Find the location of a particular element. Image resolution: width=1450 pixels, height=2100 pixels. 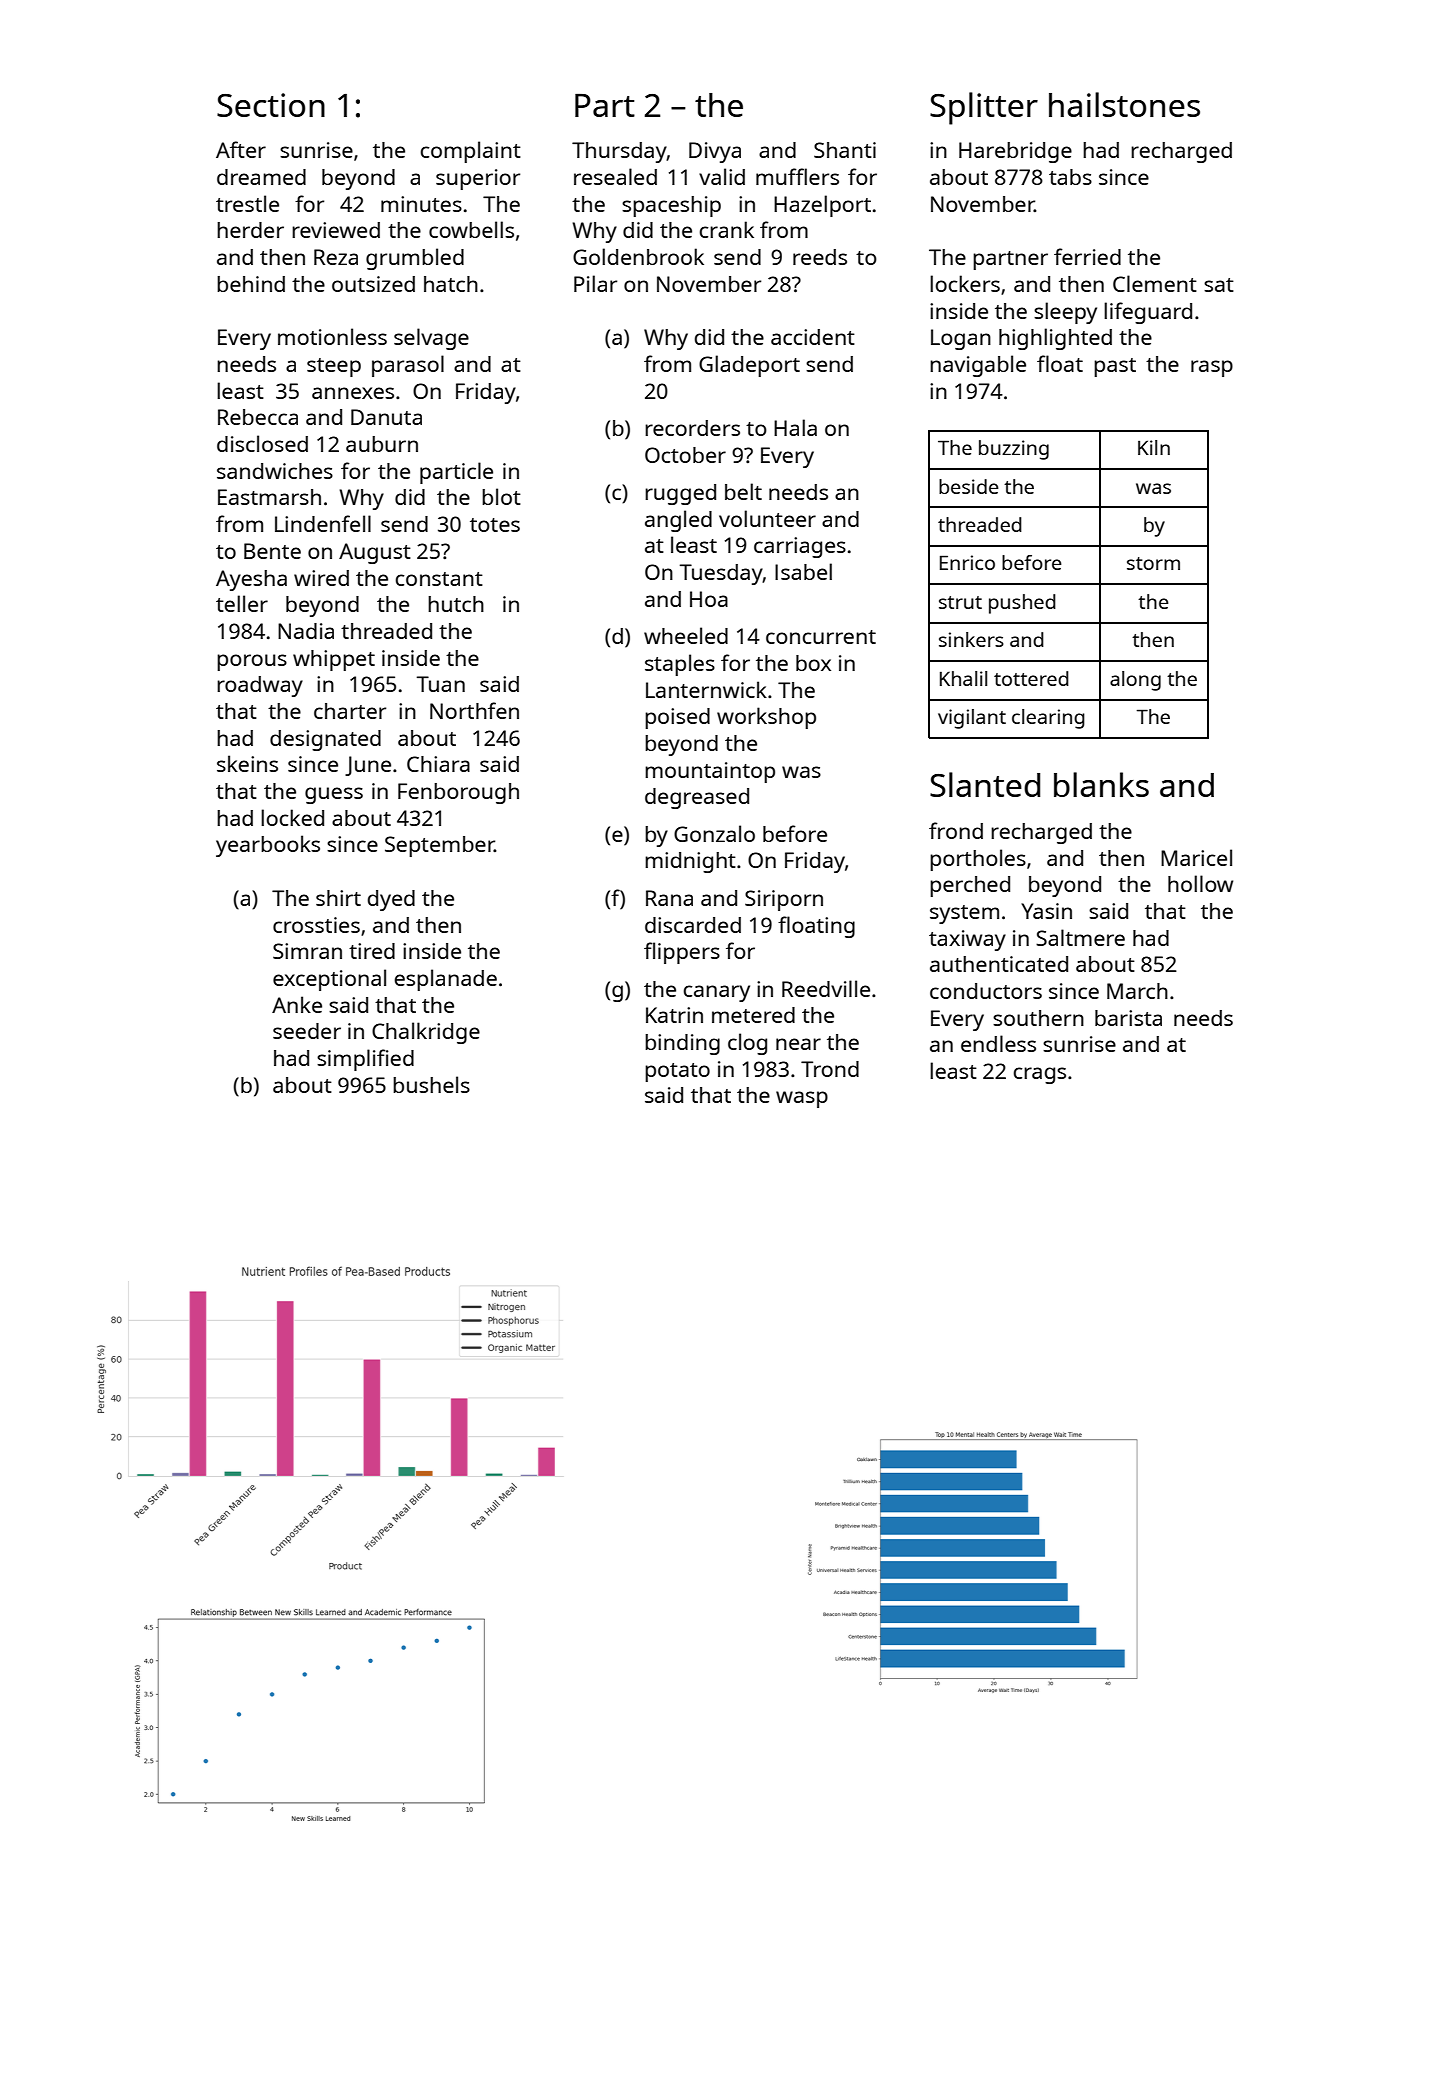

storm is located at coordinates (1153, 563).
